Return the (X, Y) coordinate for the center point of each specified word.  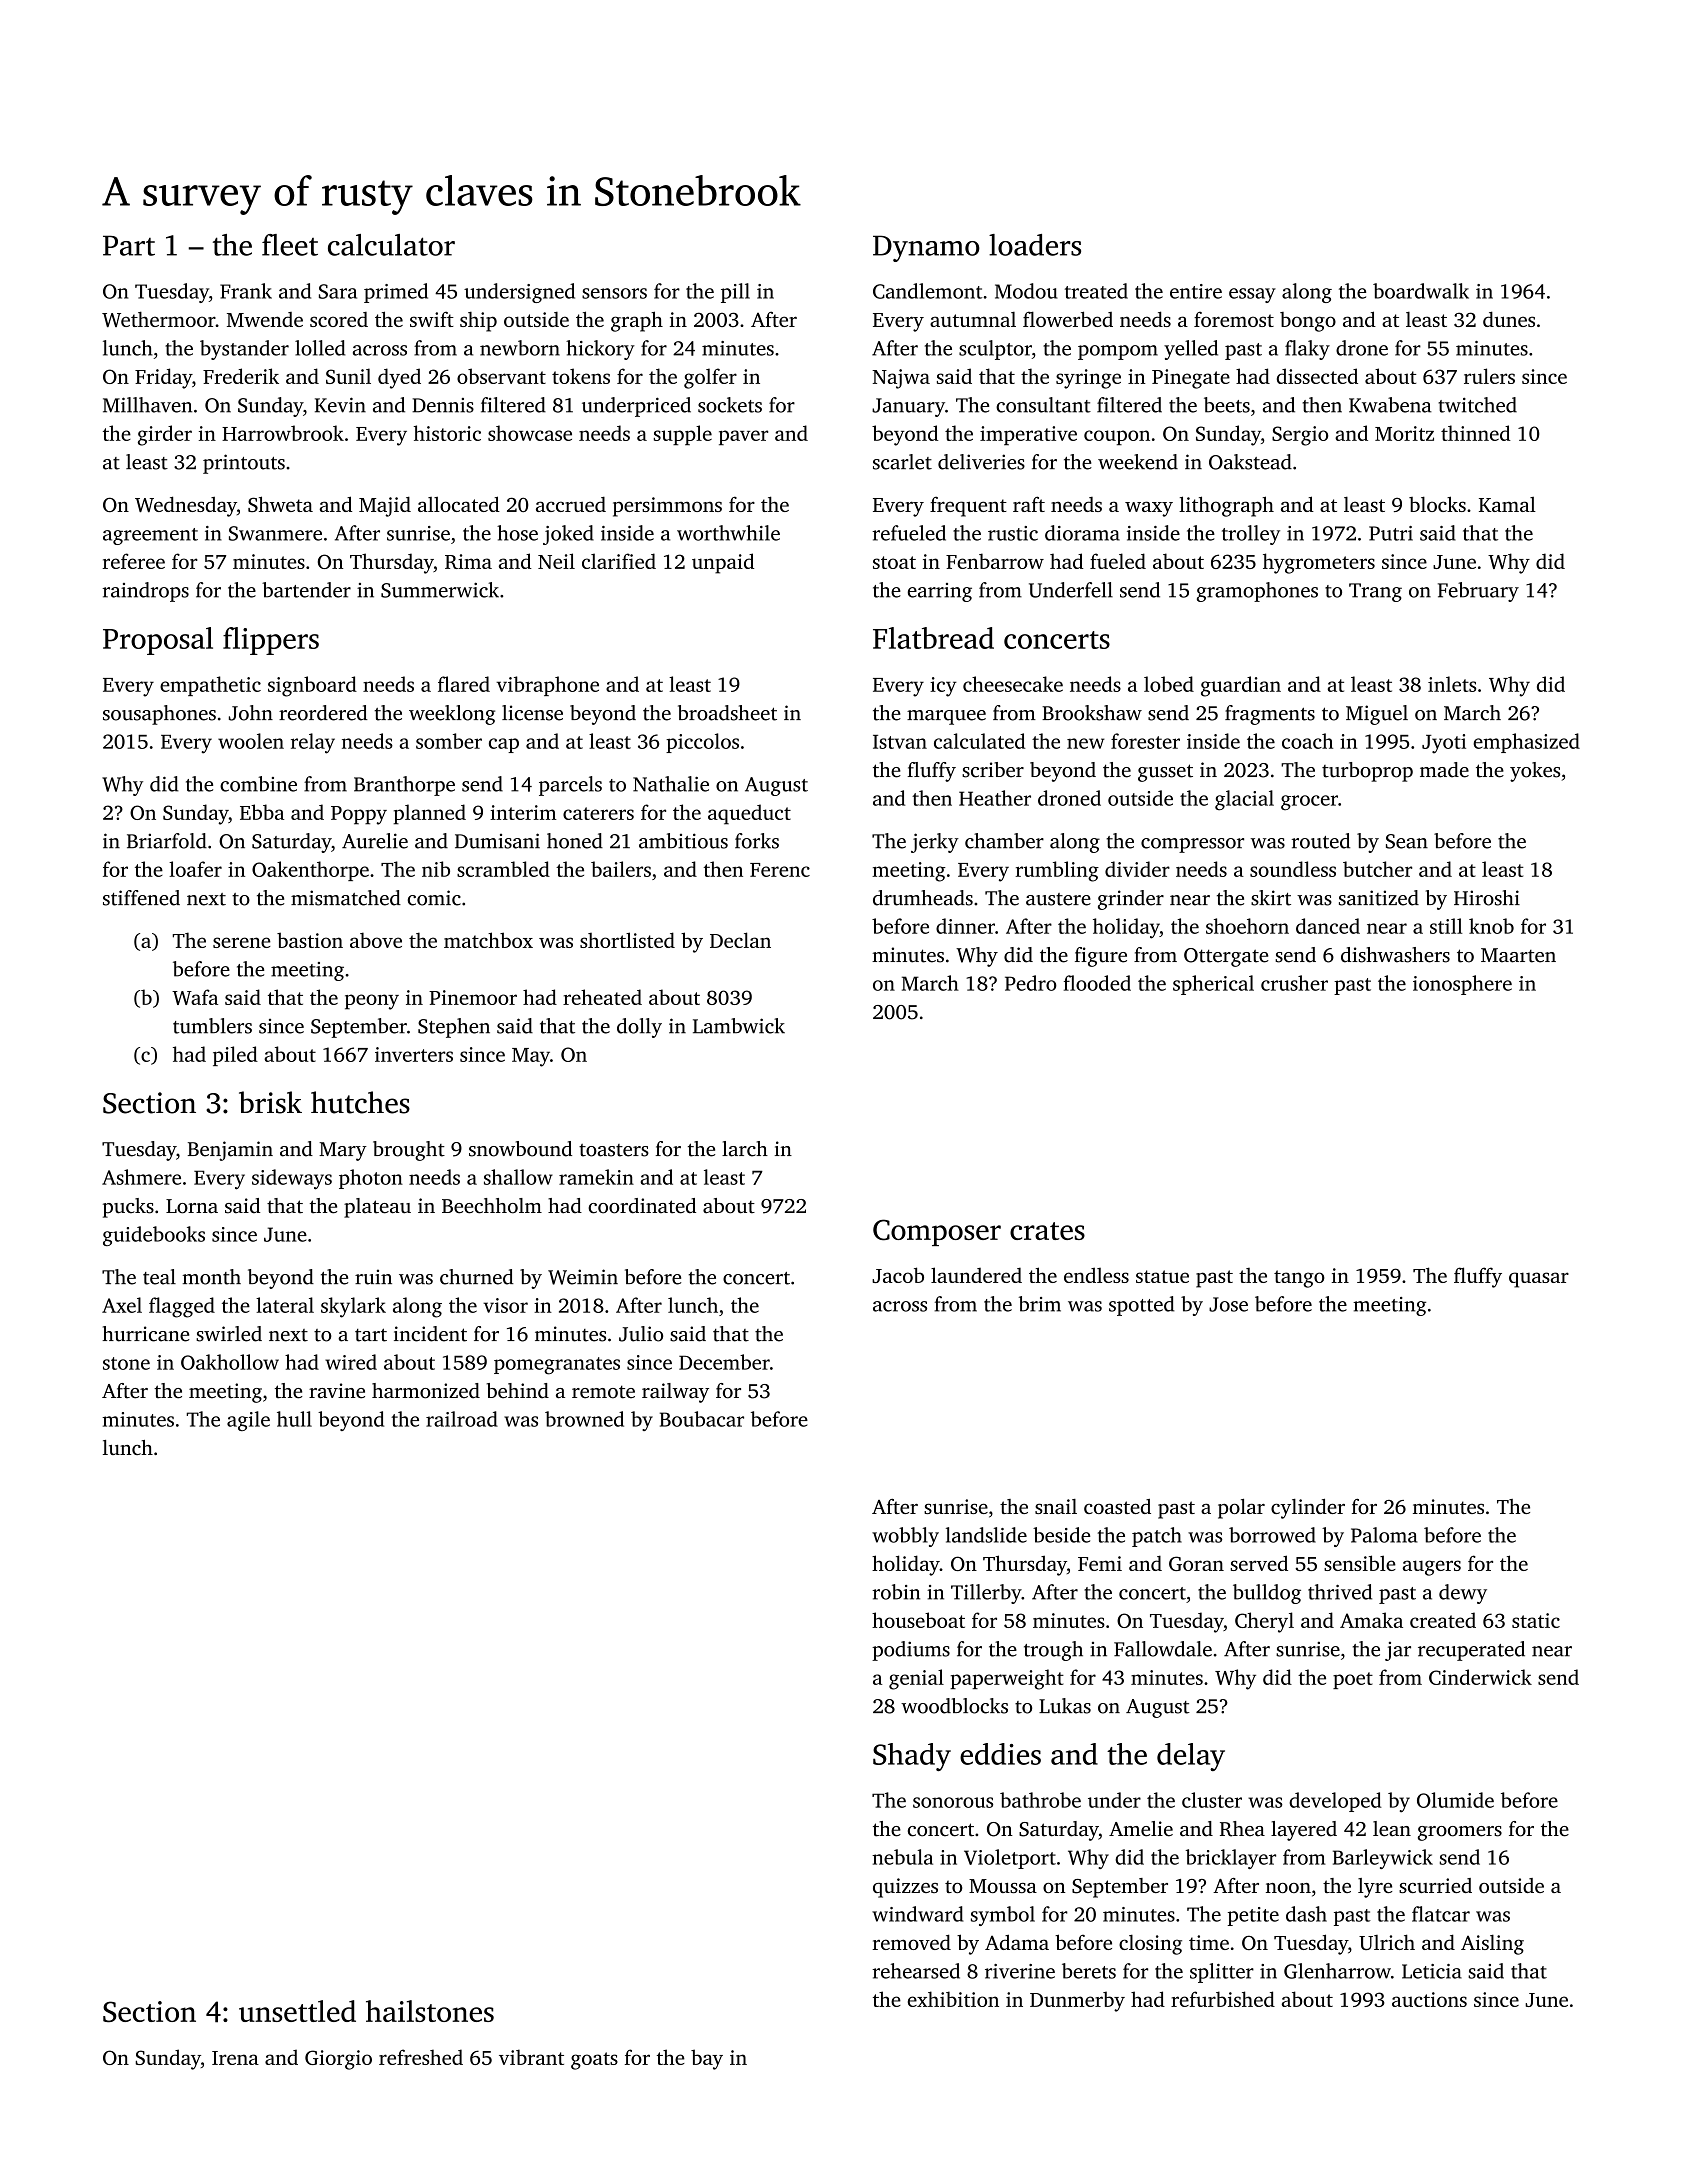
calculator (391, 245)
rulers (1489, 376)
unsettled (297, 2011)
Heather (995, 798)
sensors (614, 293)
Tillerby (986, 1594)
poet (1353, 1680)
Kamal (1507, 504)
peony (372, 1002)
